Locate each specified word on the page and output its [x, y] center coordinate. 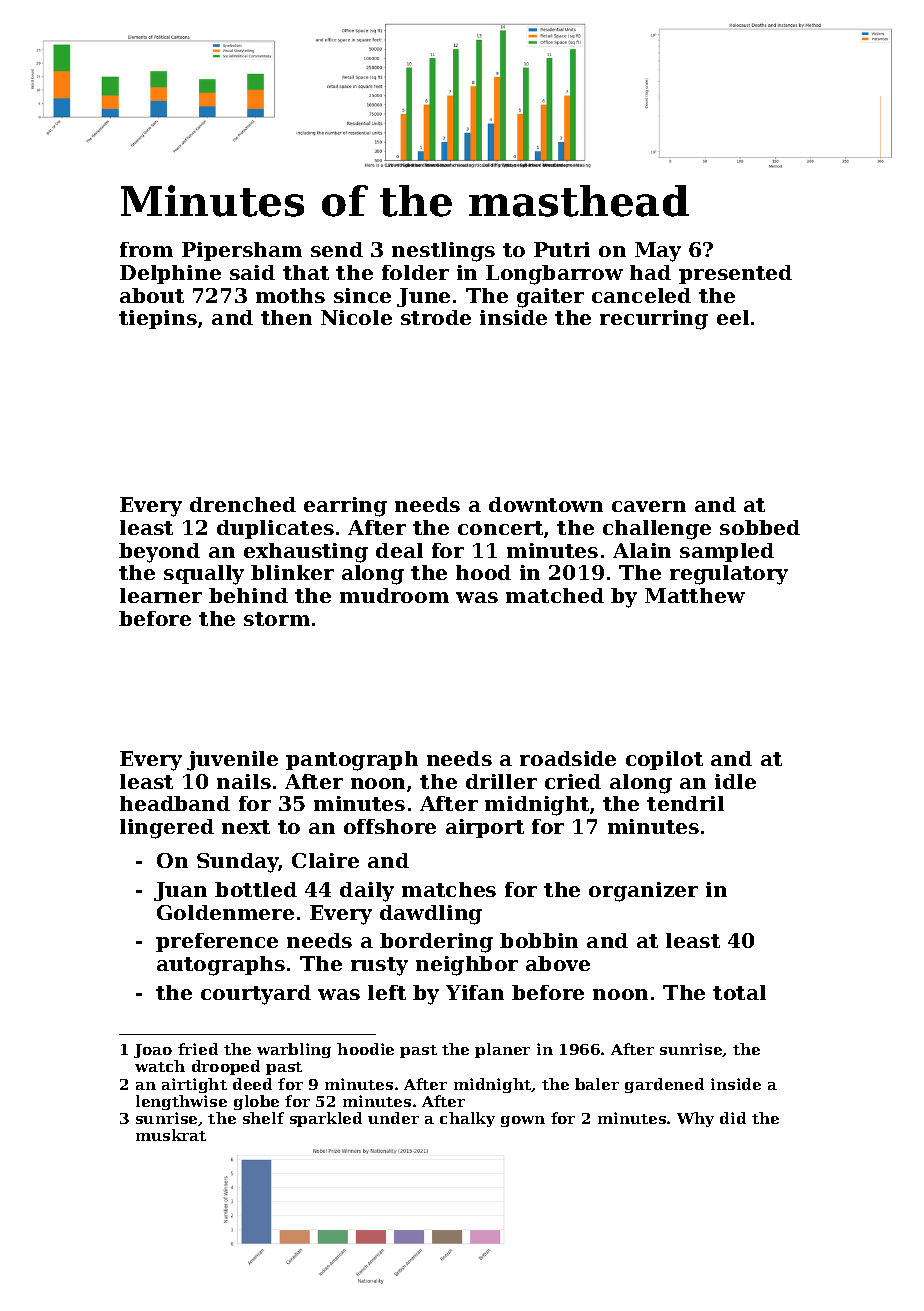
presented [735, 274]
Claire [325, 860]
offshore [390, 826]
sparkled [326, 1119]
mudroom [394, 595]
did [733, 1118]
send [337, 249]
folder [415, 272]
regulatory [729, 575]
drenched [243, 504]
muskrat [171, 1135]
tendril [685, 803]
